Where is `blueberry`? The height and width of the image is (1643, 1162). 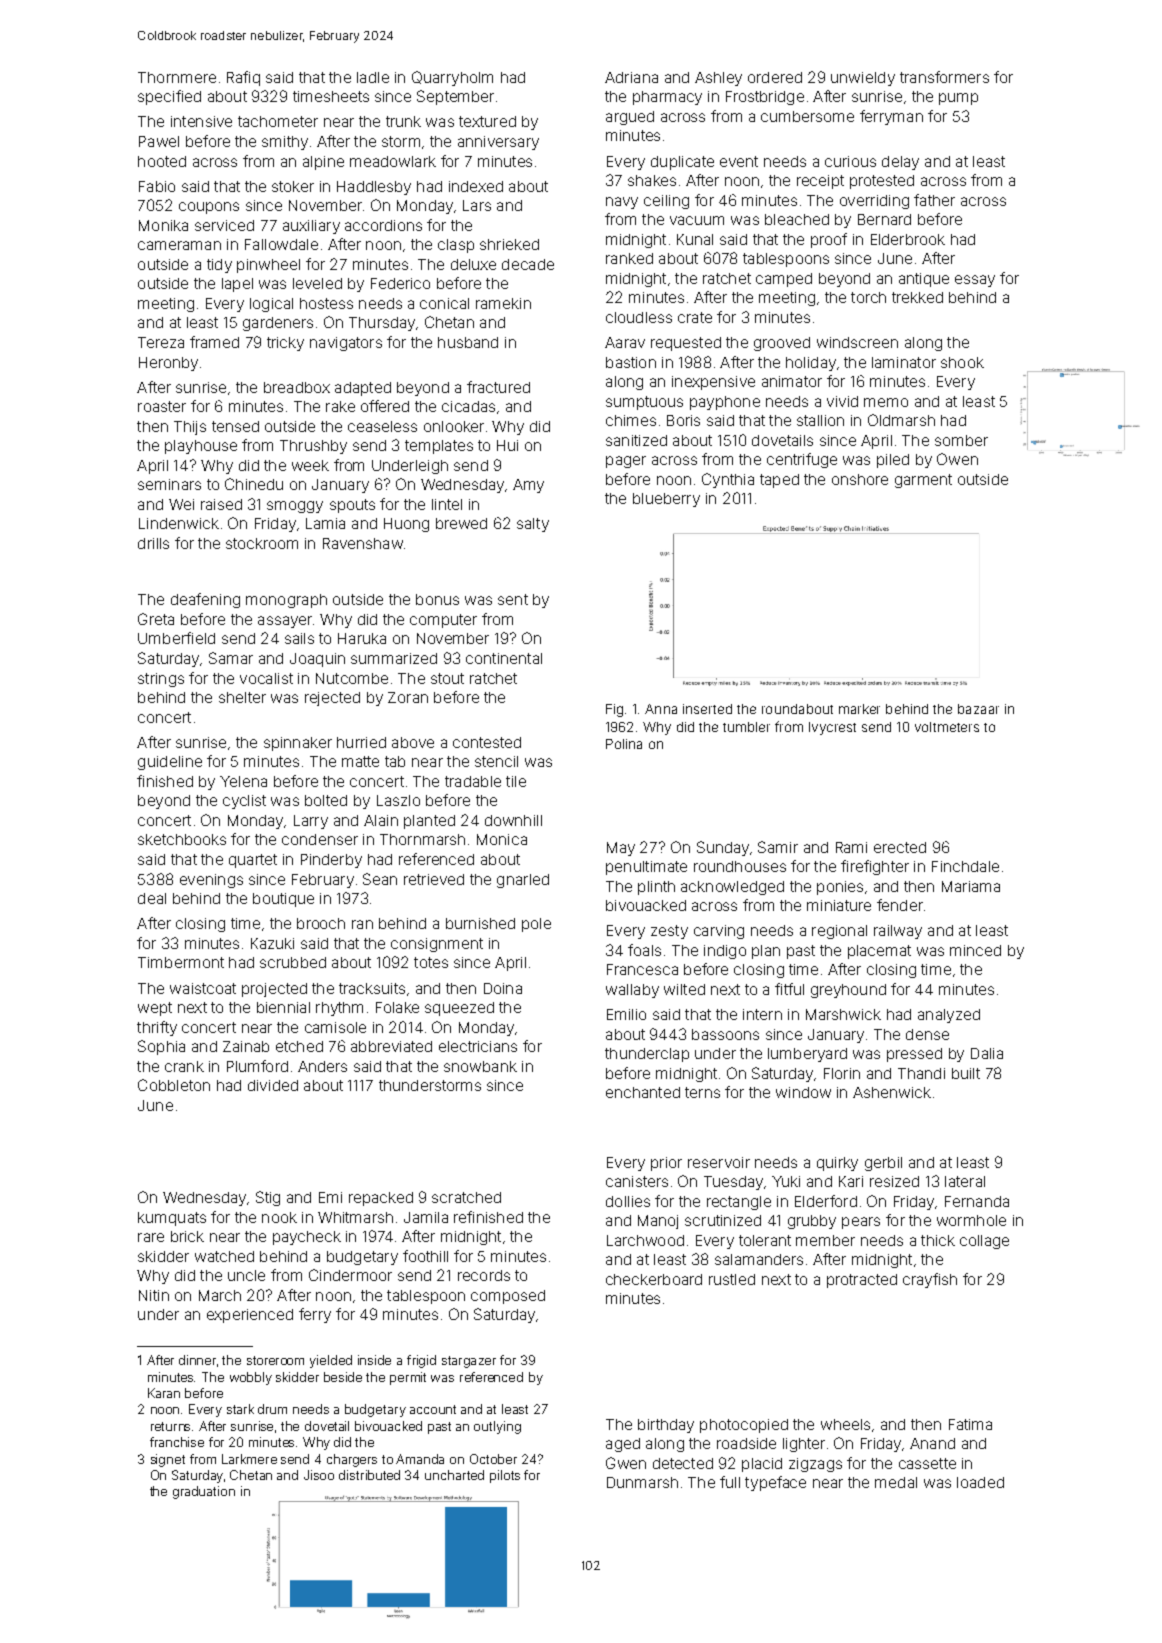 blueberry is located at coordinates (666, 500).
